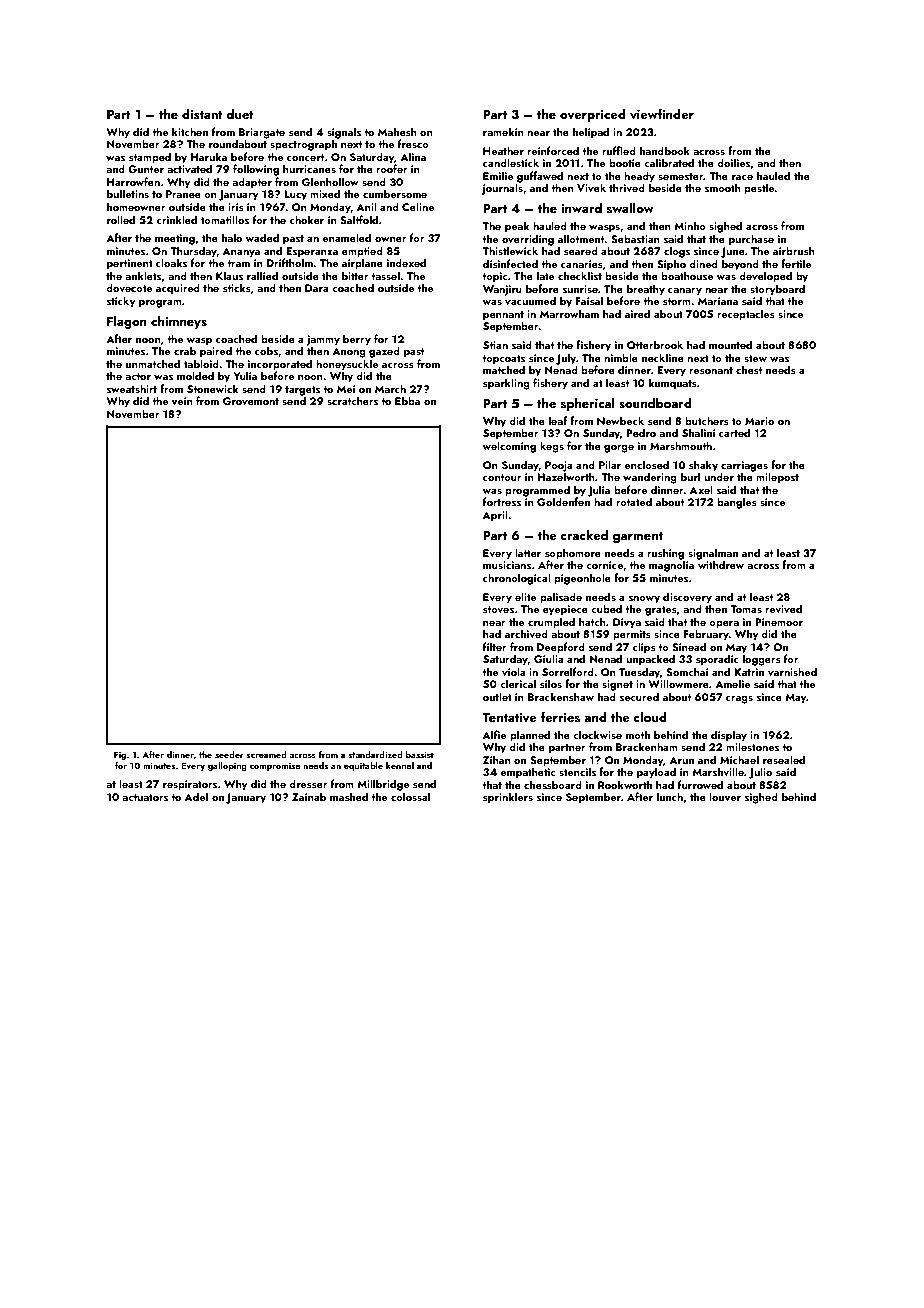 The image size is (924, 1308). What do you see at coordinates (563, 501) in the image?
I see `Goldenfen` at bounding box center [563, 501].
